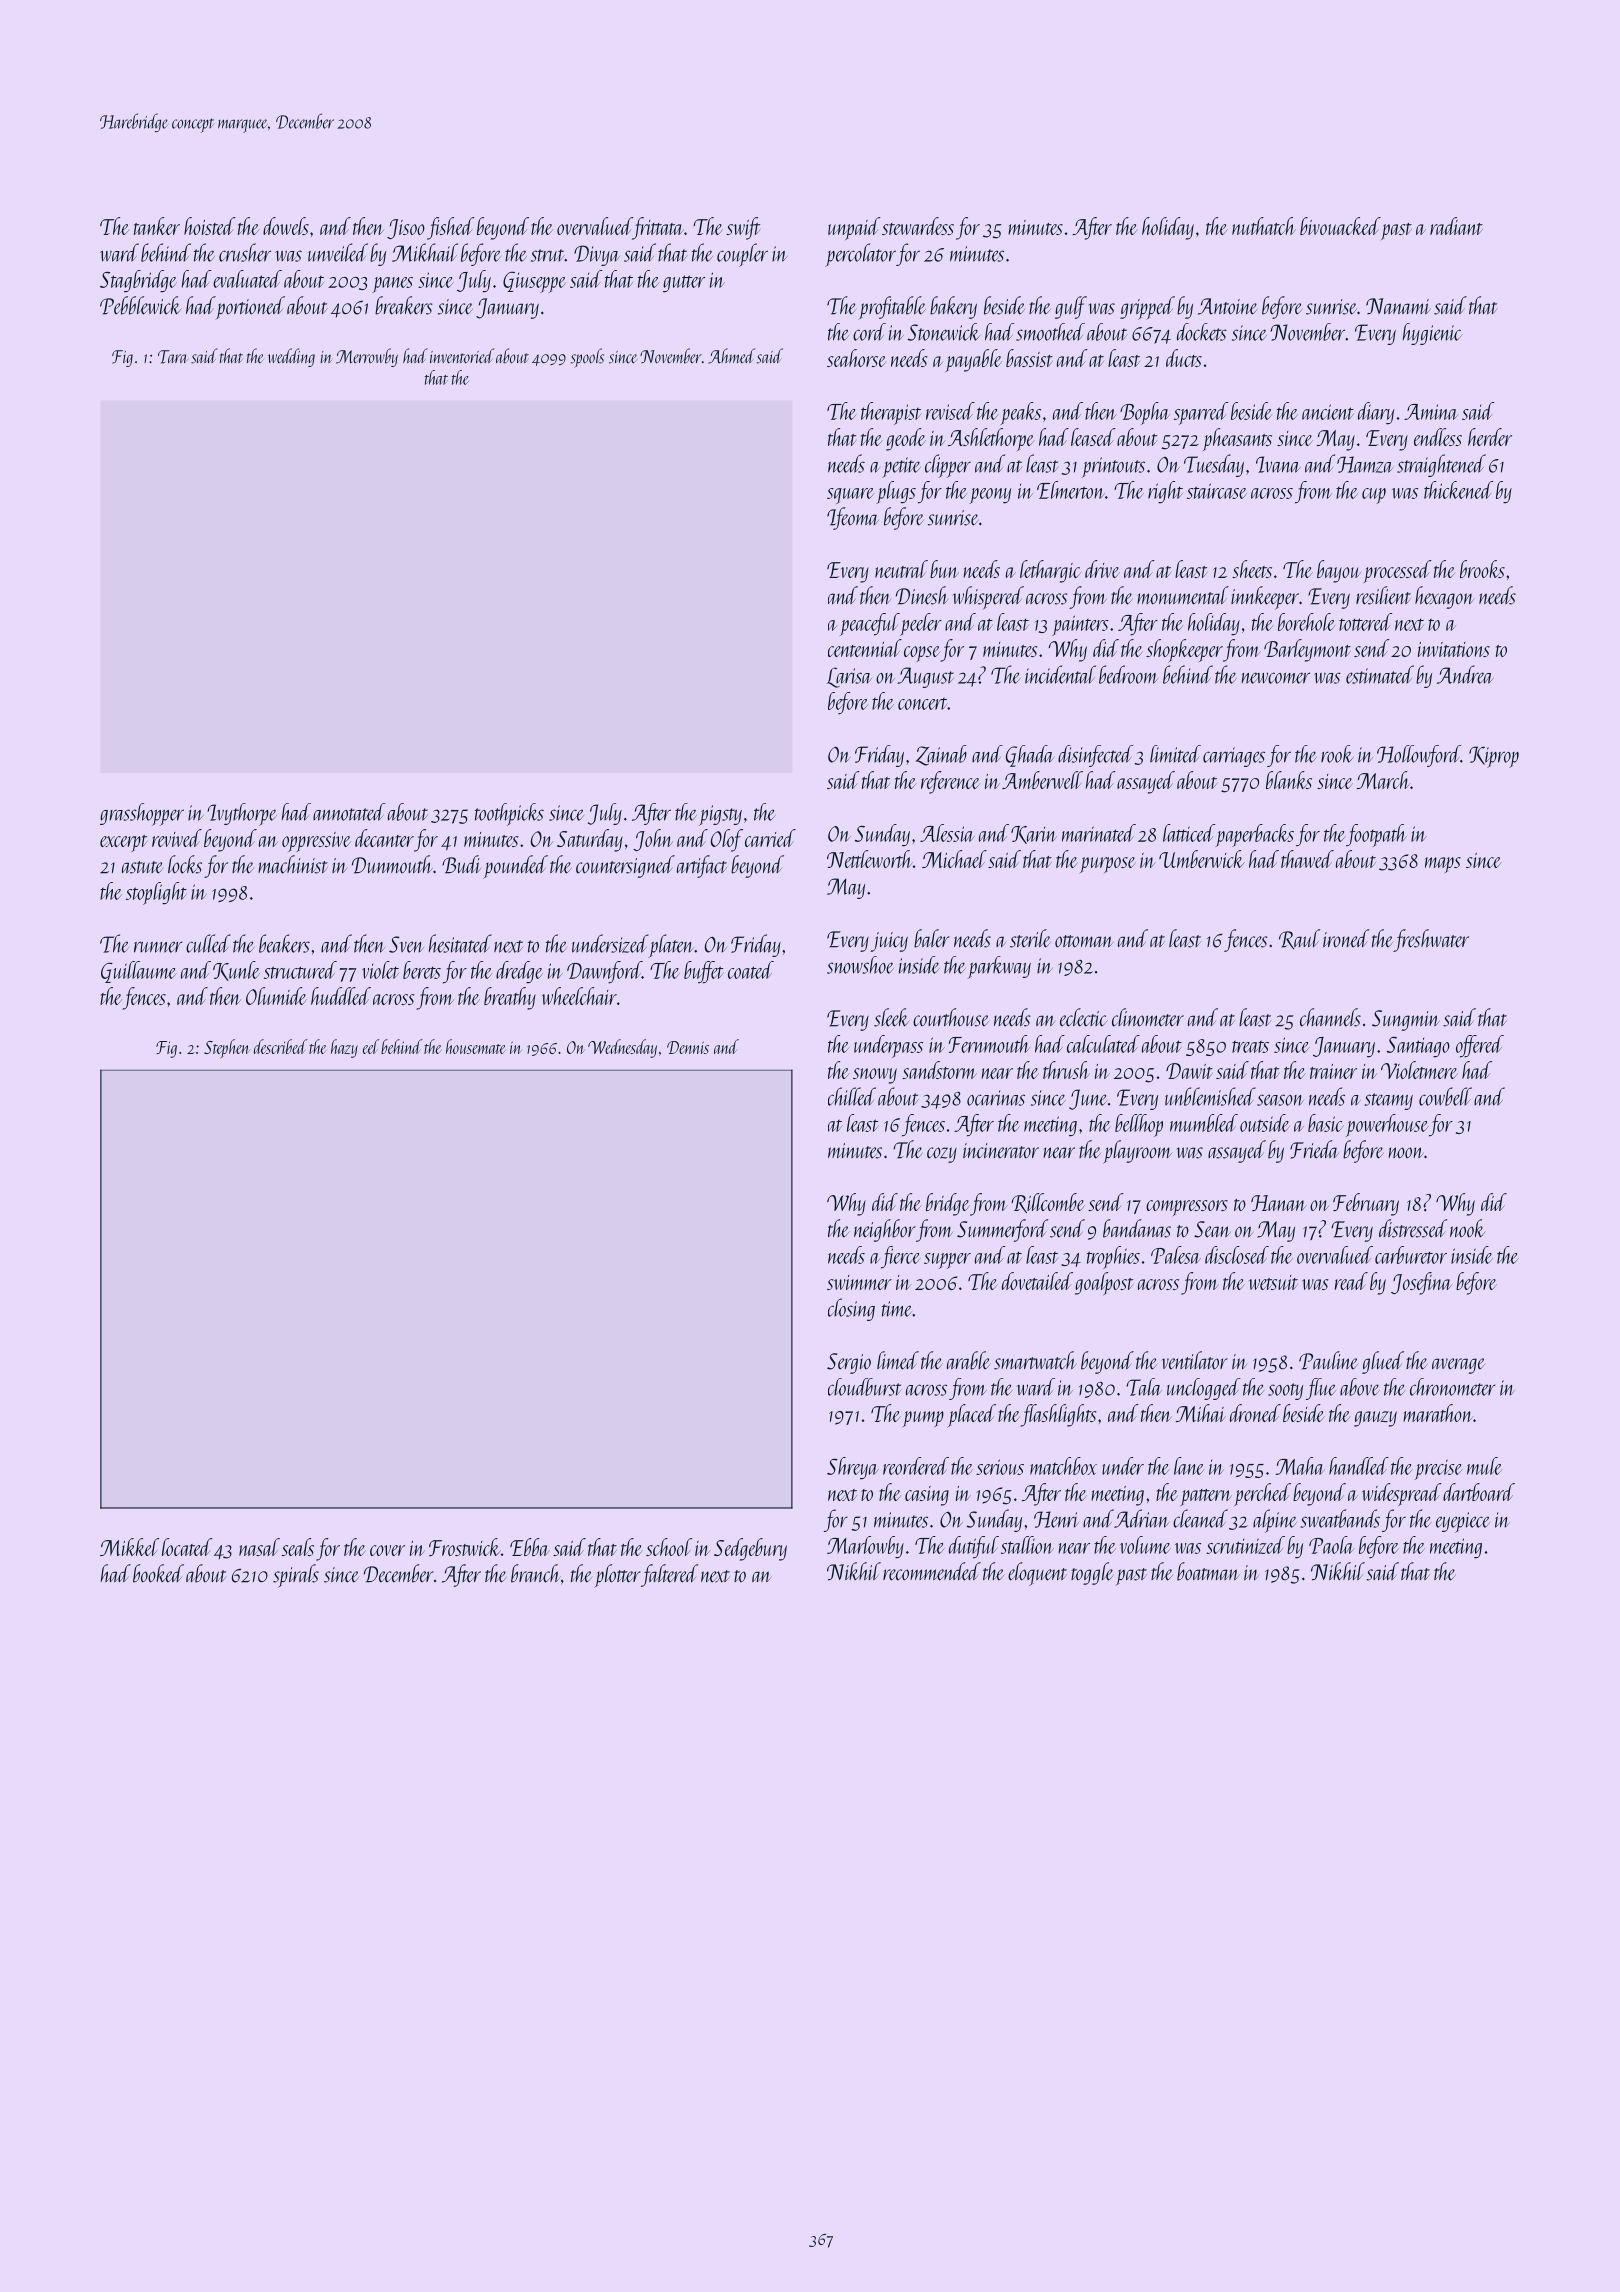 This screenshot has width=1620, height=2292. I want to click on coated, so click(751, 970).
